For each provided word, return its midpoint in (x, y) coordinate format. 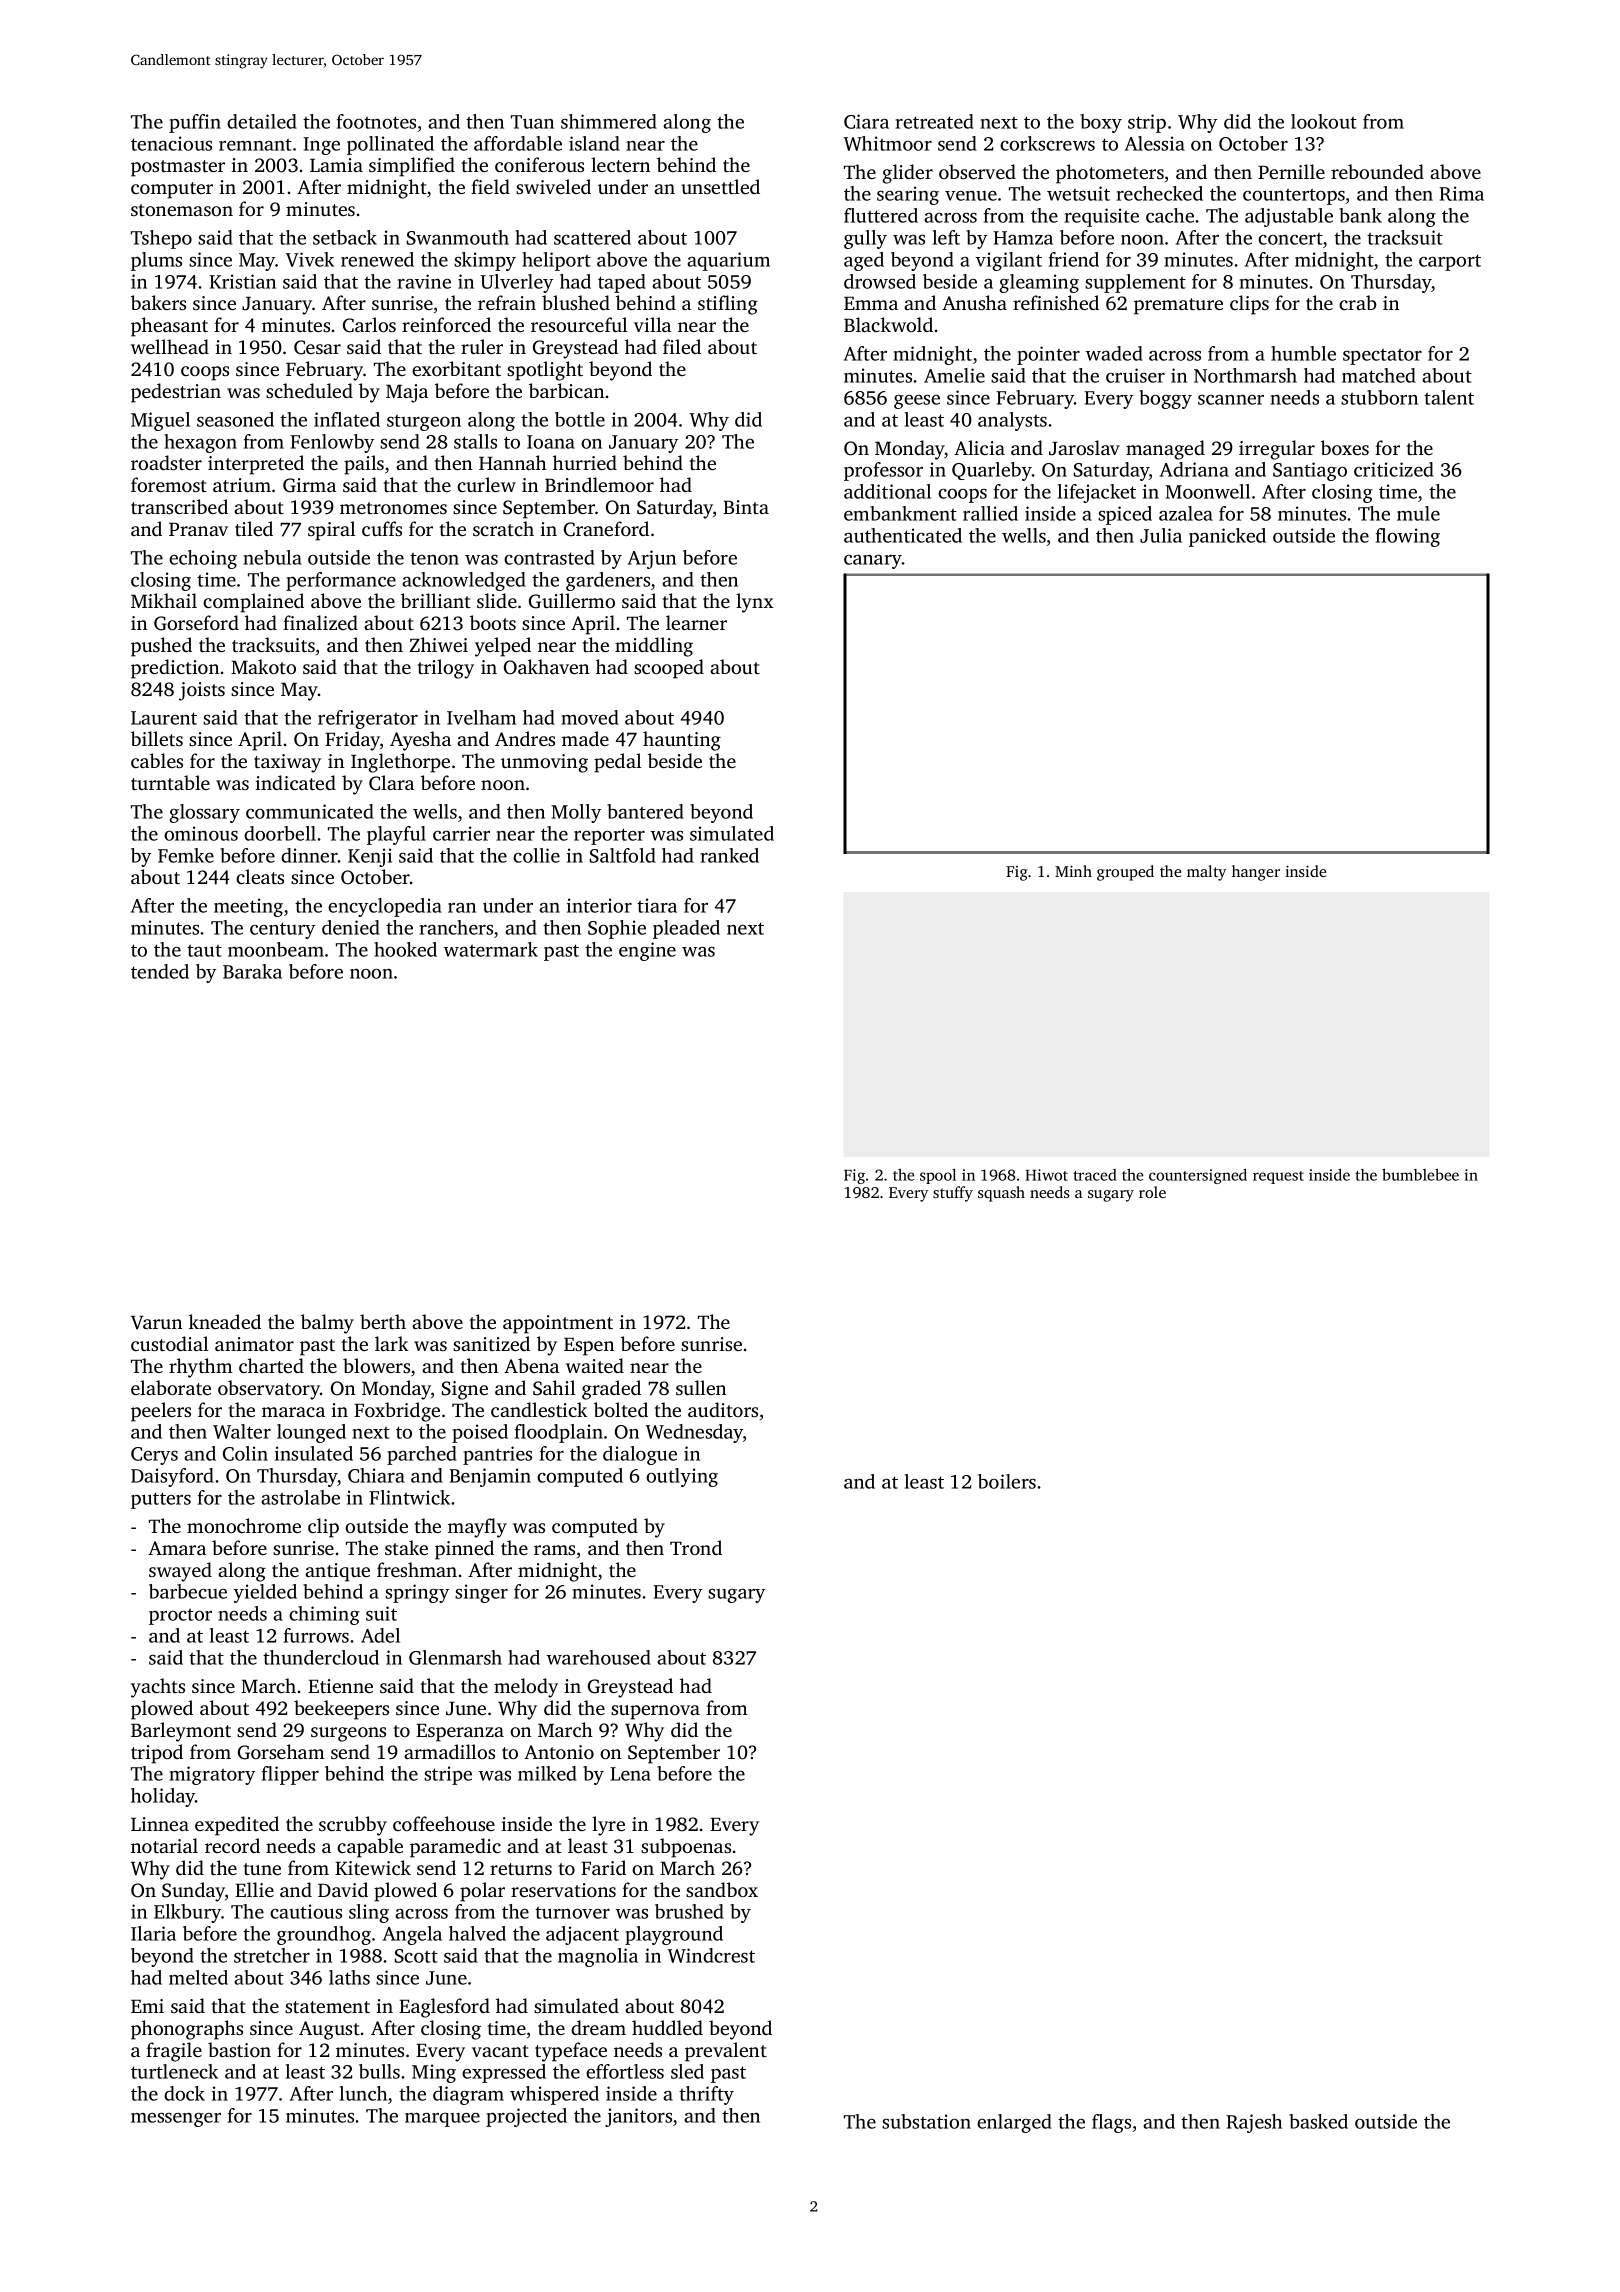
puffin (195, 123)
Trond (696, 1547)
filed (682, 346)
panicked (1227, 537)
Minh (1073, 871)
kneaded (225, 1321)
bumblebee (1420, 1175)
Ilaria (153, 1933)
